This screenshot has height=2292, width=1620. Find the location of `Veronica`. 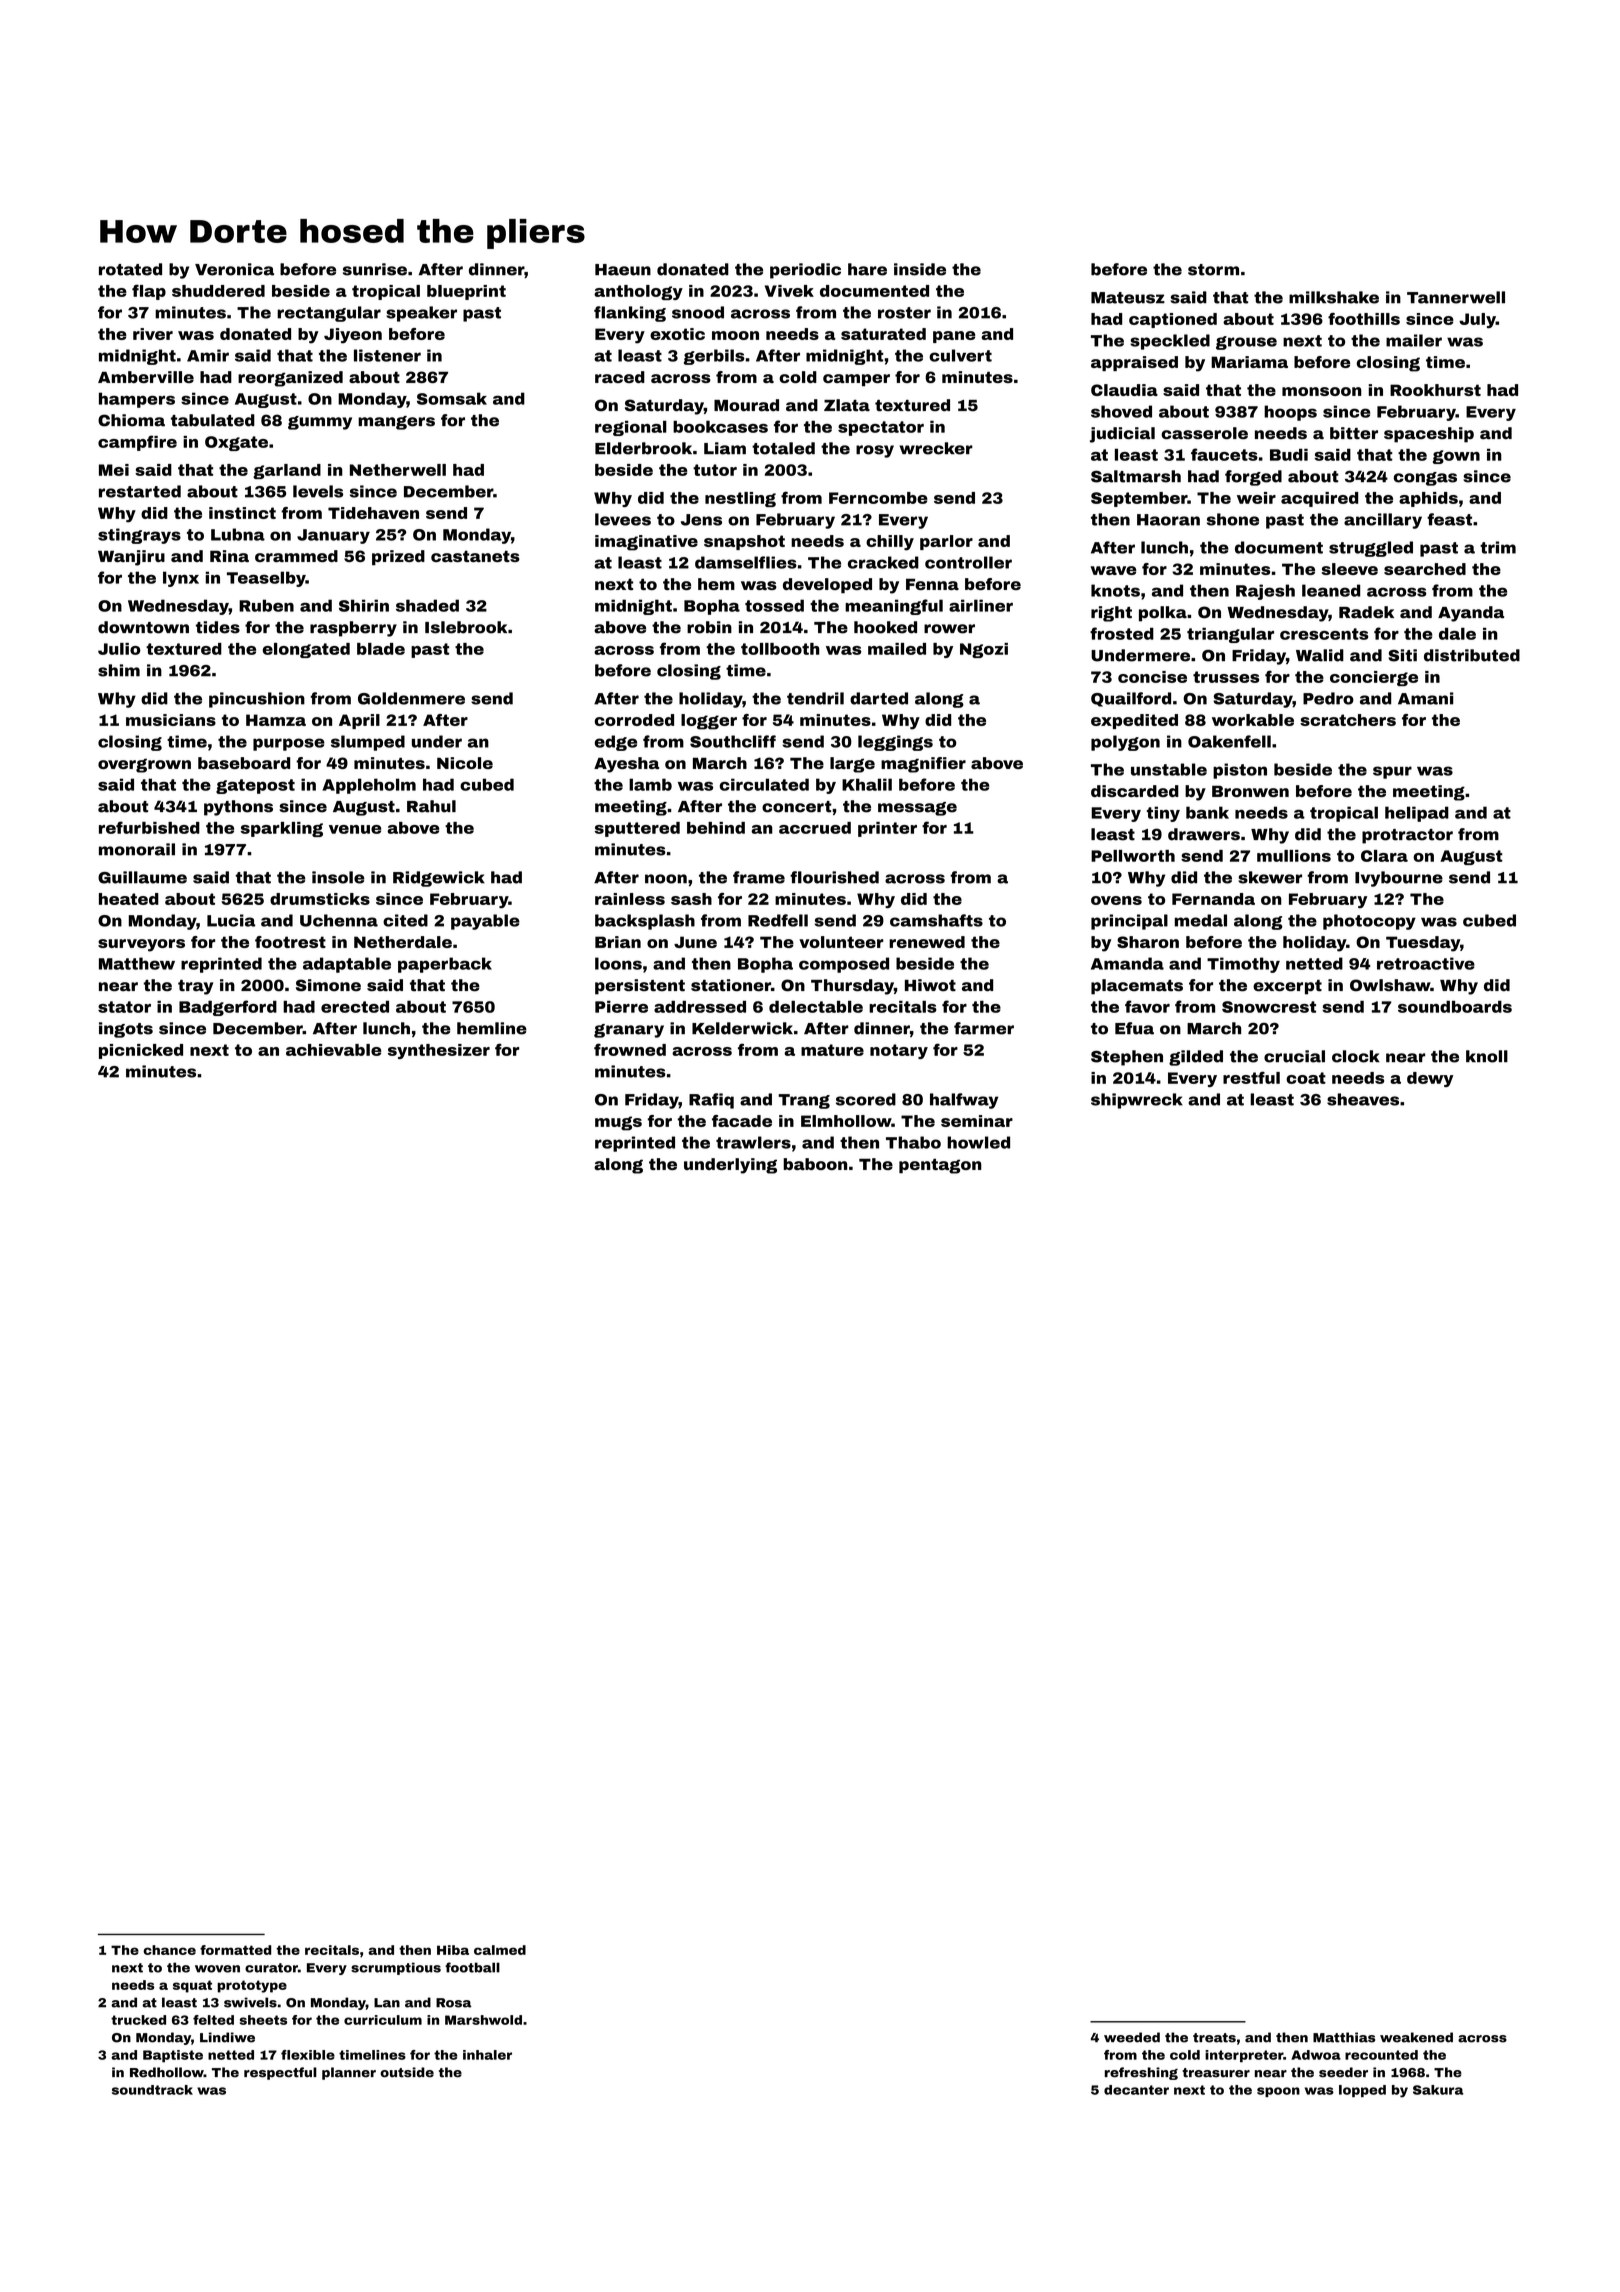

Veronica is located at coordinates (234, 269).
